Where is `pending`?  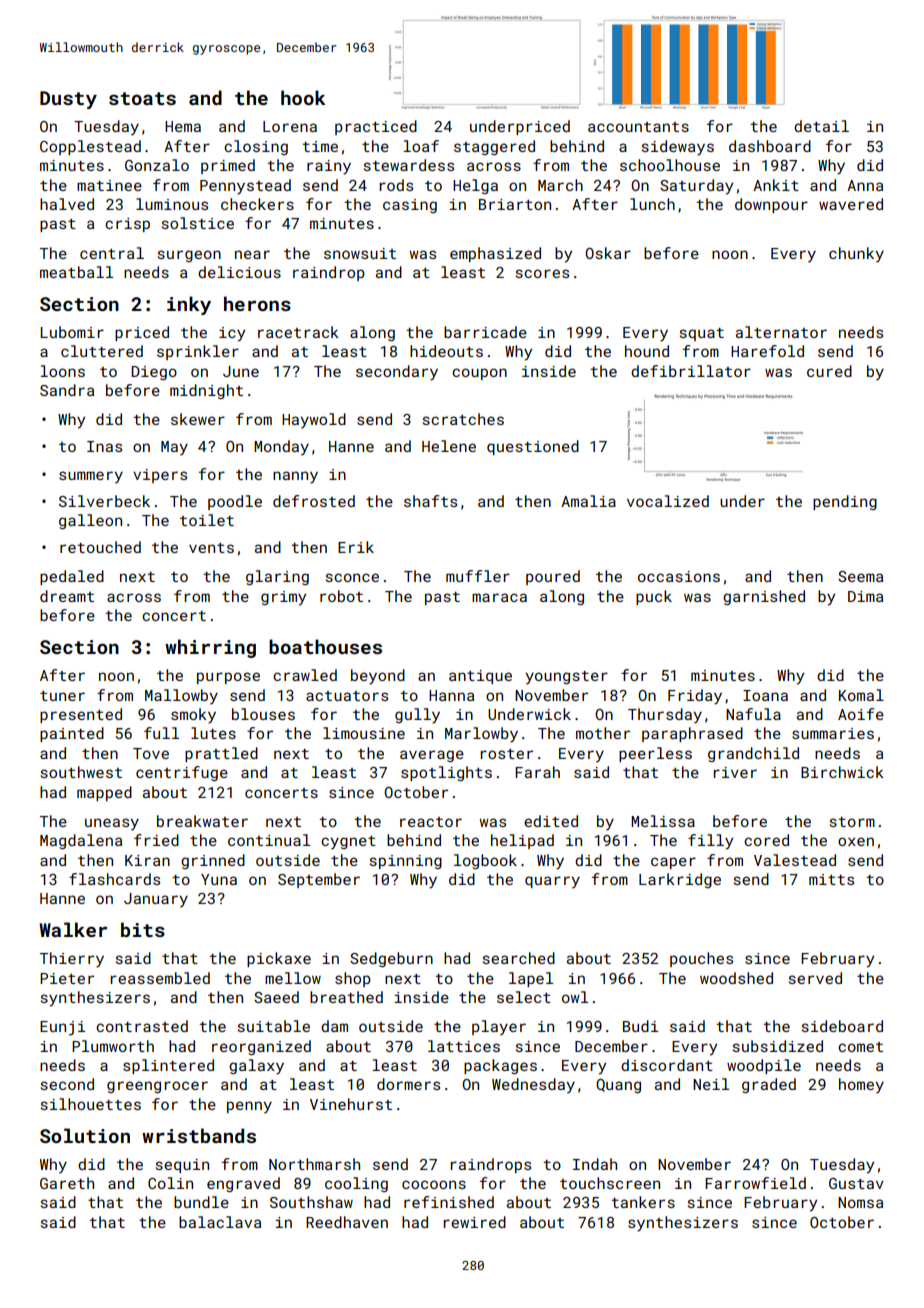 pending is located at coordinates (845, 502).
